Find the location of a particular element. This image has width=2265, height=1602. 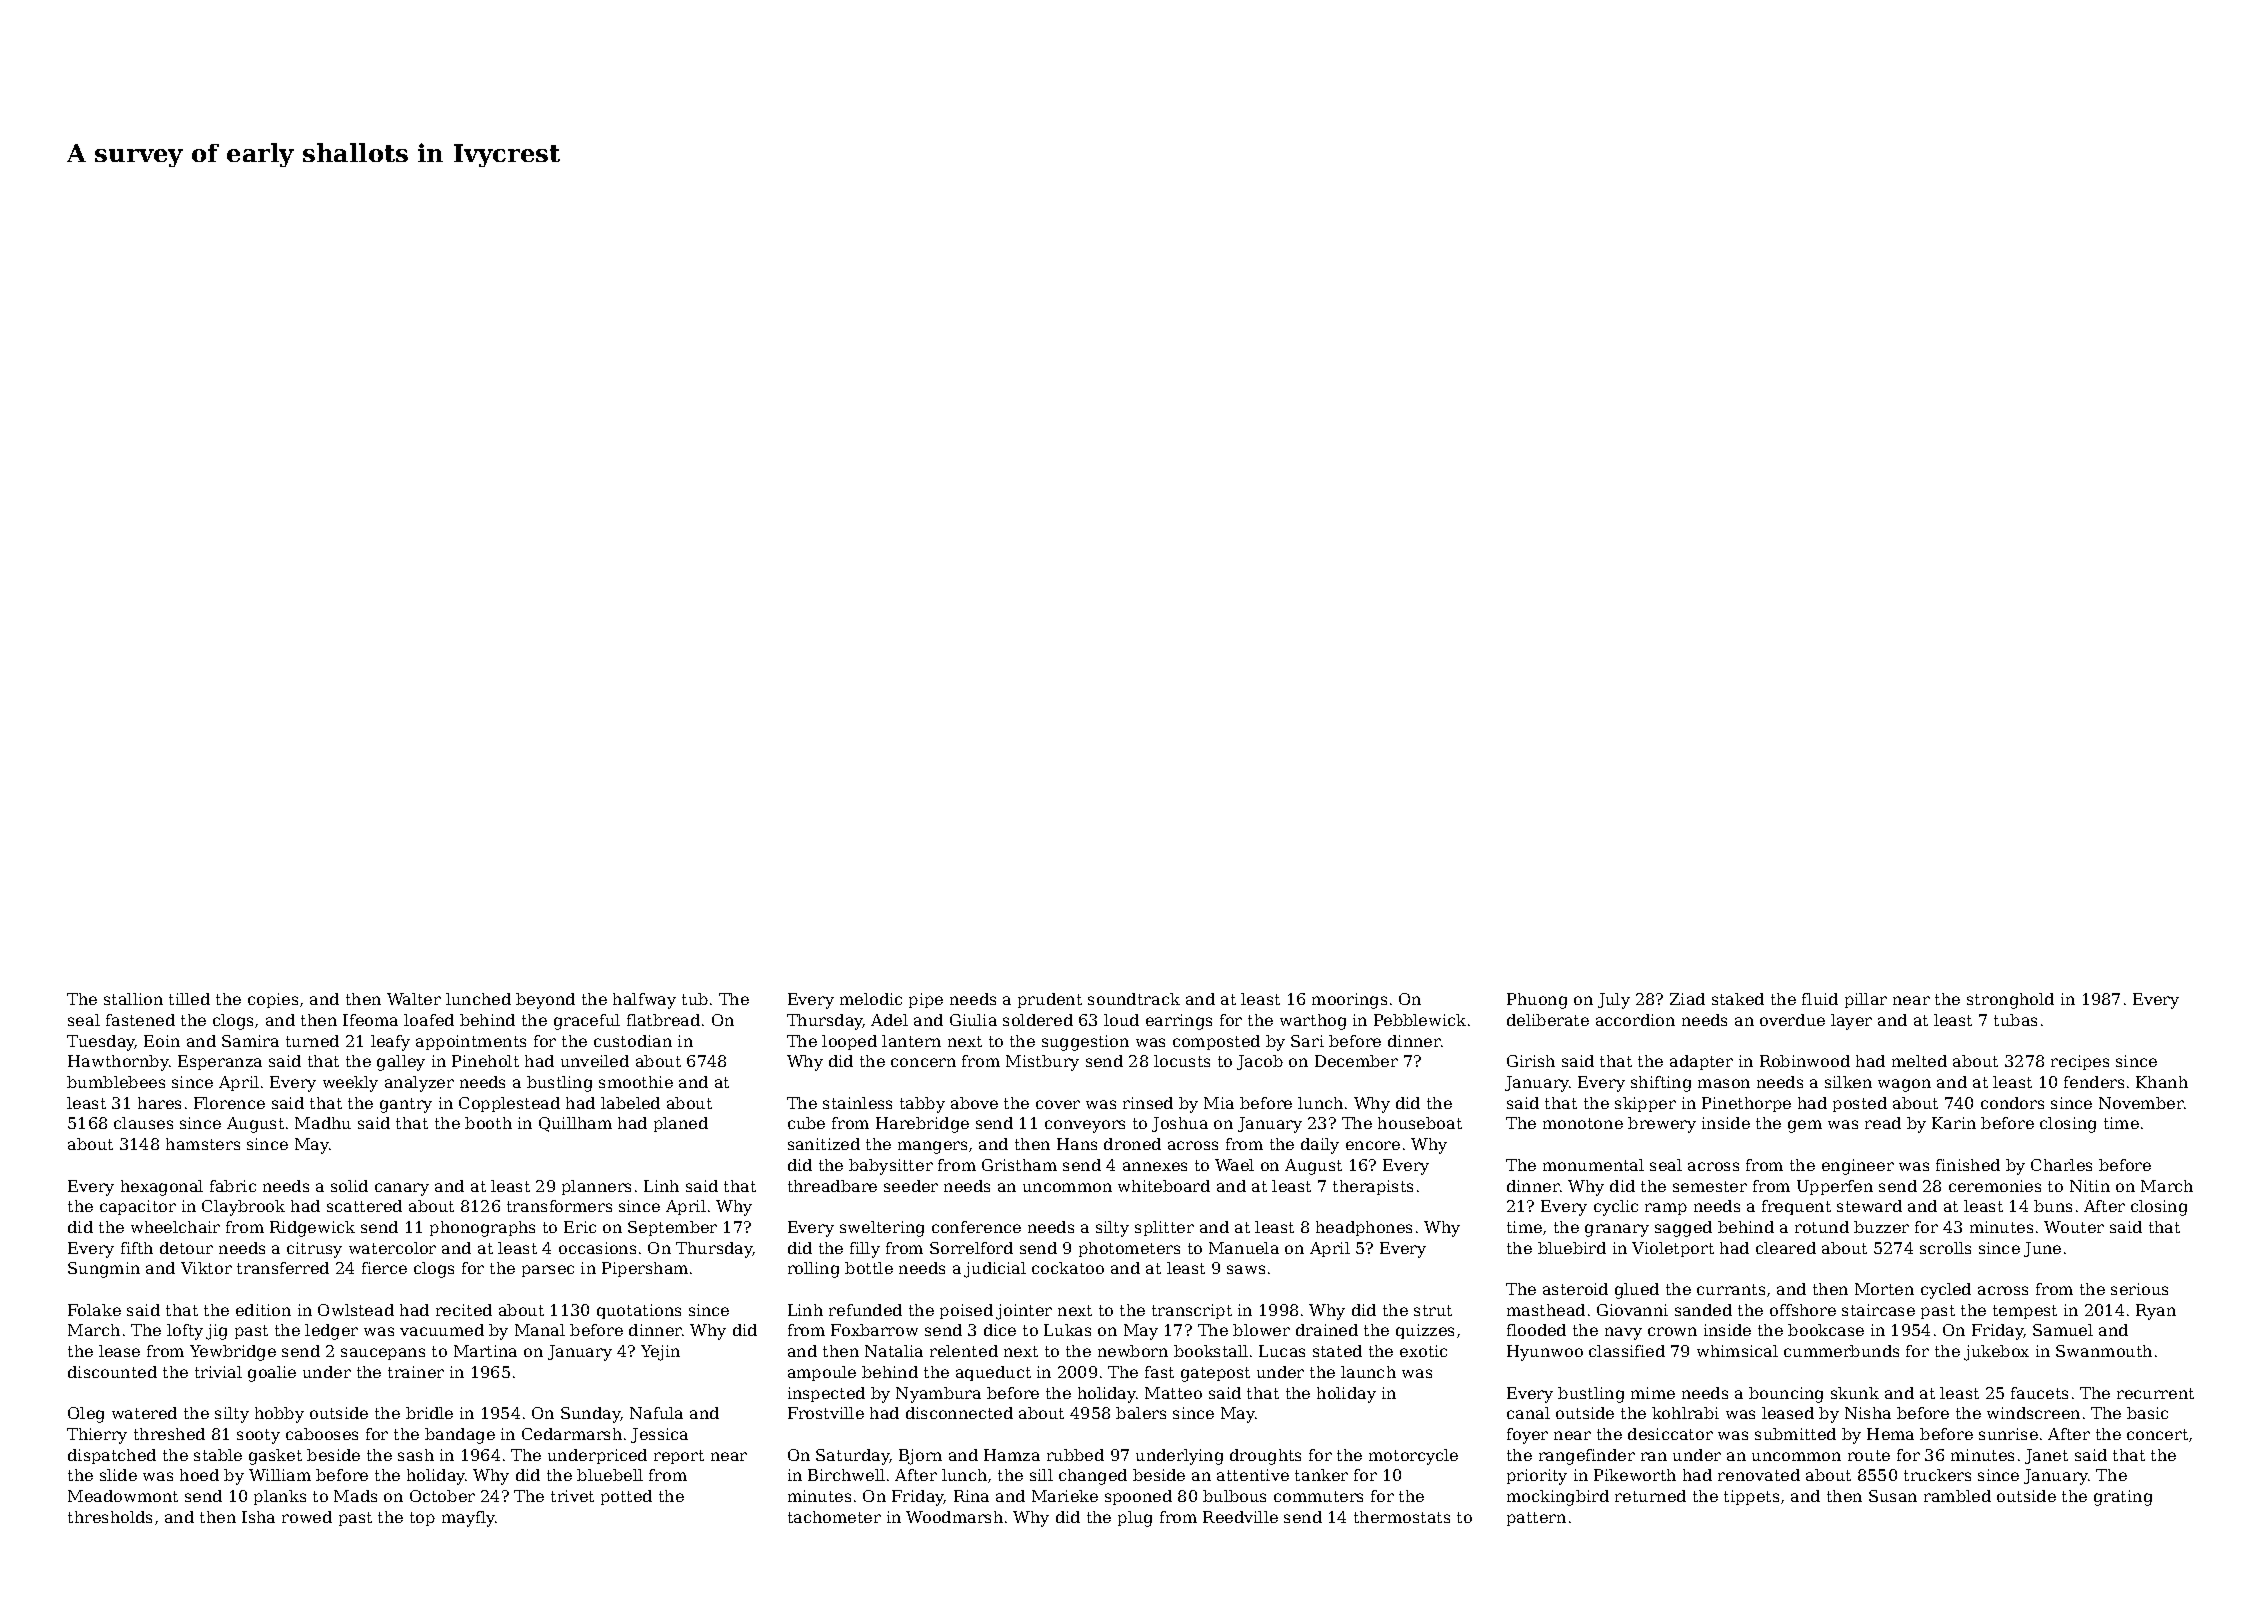

thresholds is located at coordinates (110, 1517).
